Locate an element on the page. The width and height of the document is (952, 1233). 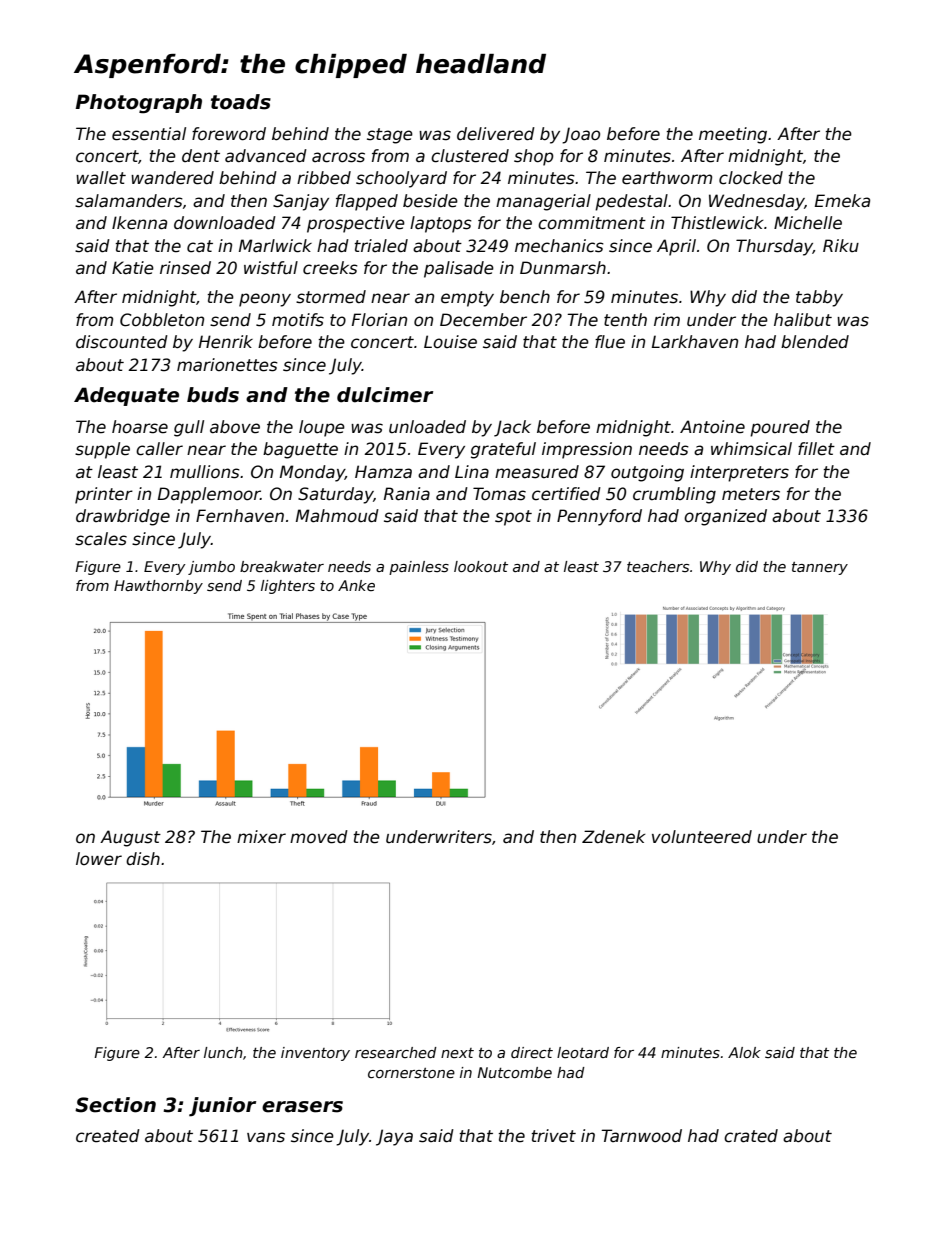
empty is located at coordinates (467, 299).
